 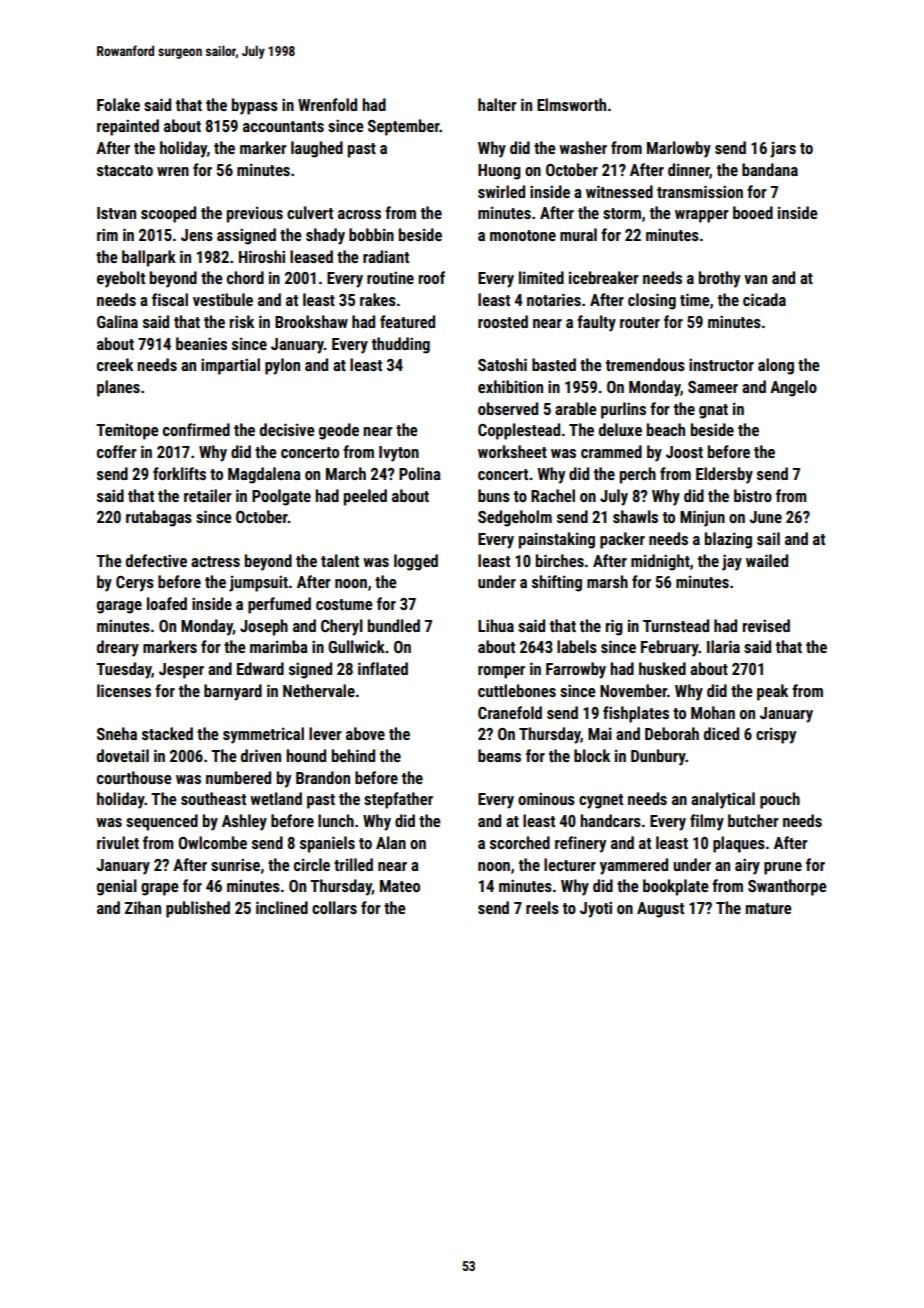 I want to click on rivulet, so click(x=118, y=842).
